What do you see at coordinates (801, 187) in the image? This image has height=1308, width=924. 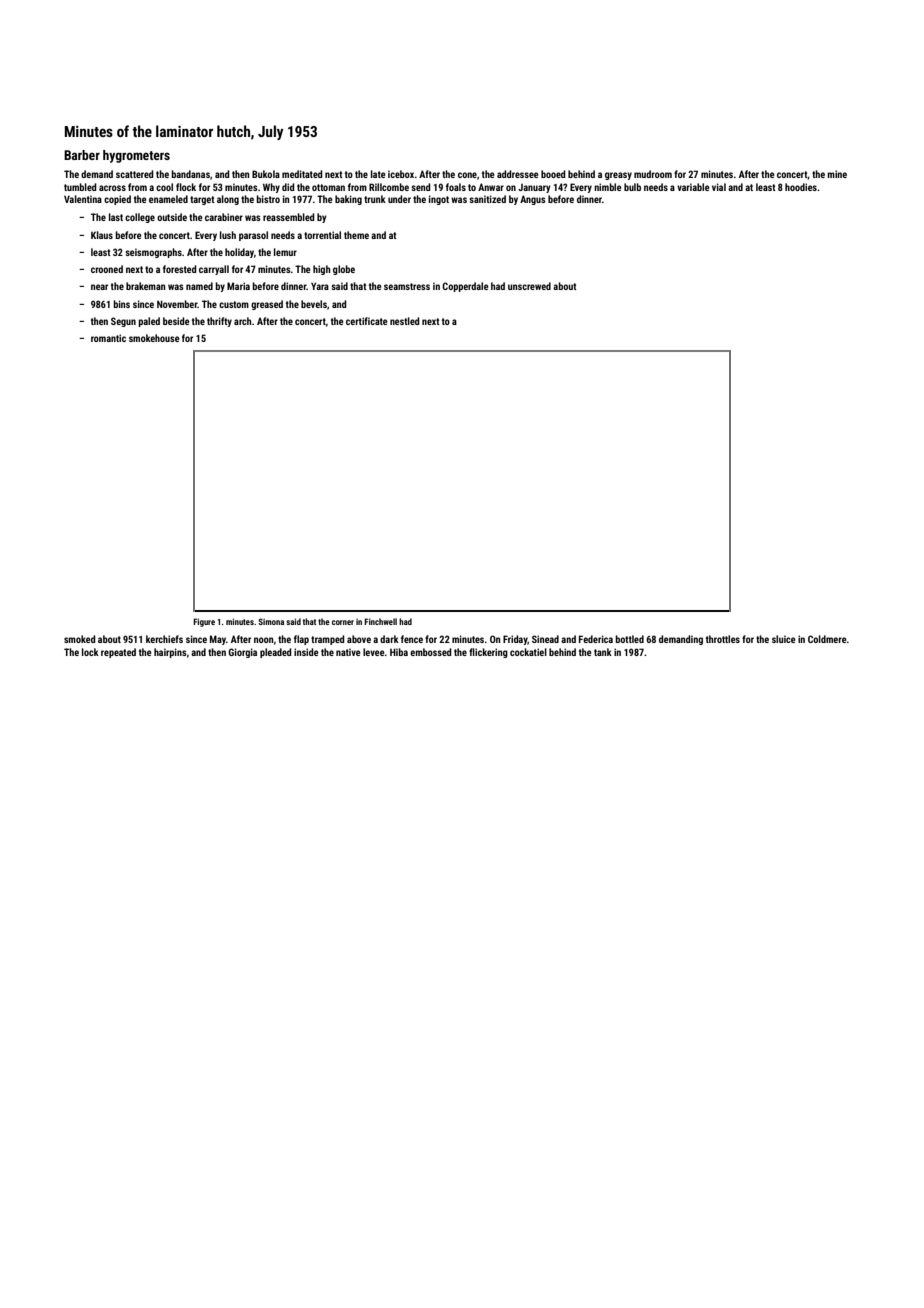 I see `hoodies` at bounding box center [801, 187].
